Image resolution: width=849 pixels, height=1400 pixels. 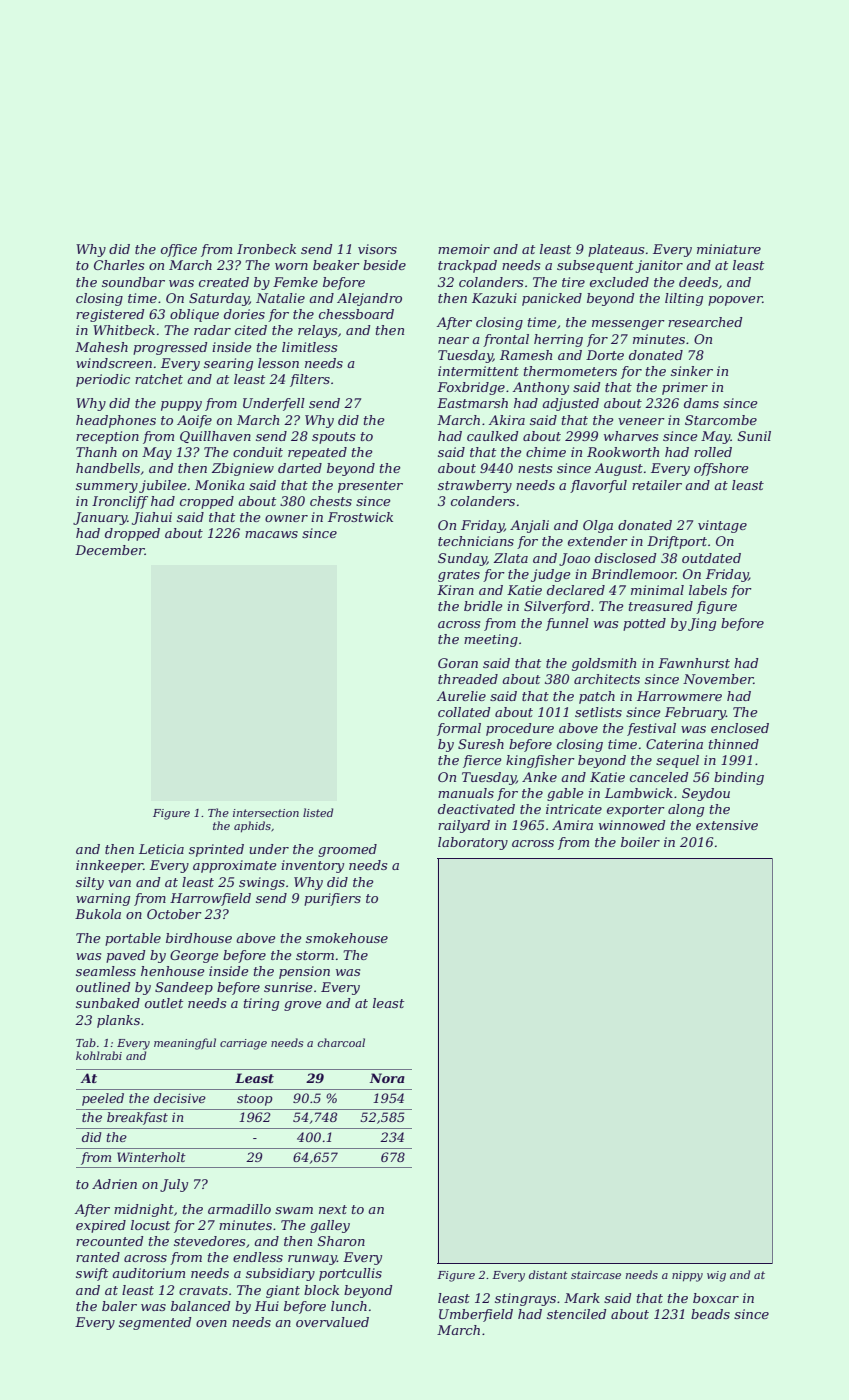 I want to click on jubilee, so click(x=163, y=486).
